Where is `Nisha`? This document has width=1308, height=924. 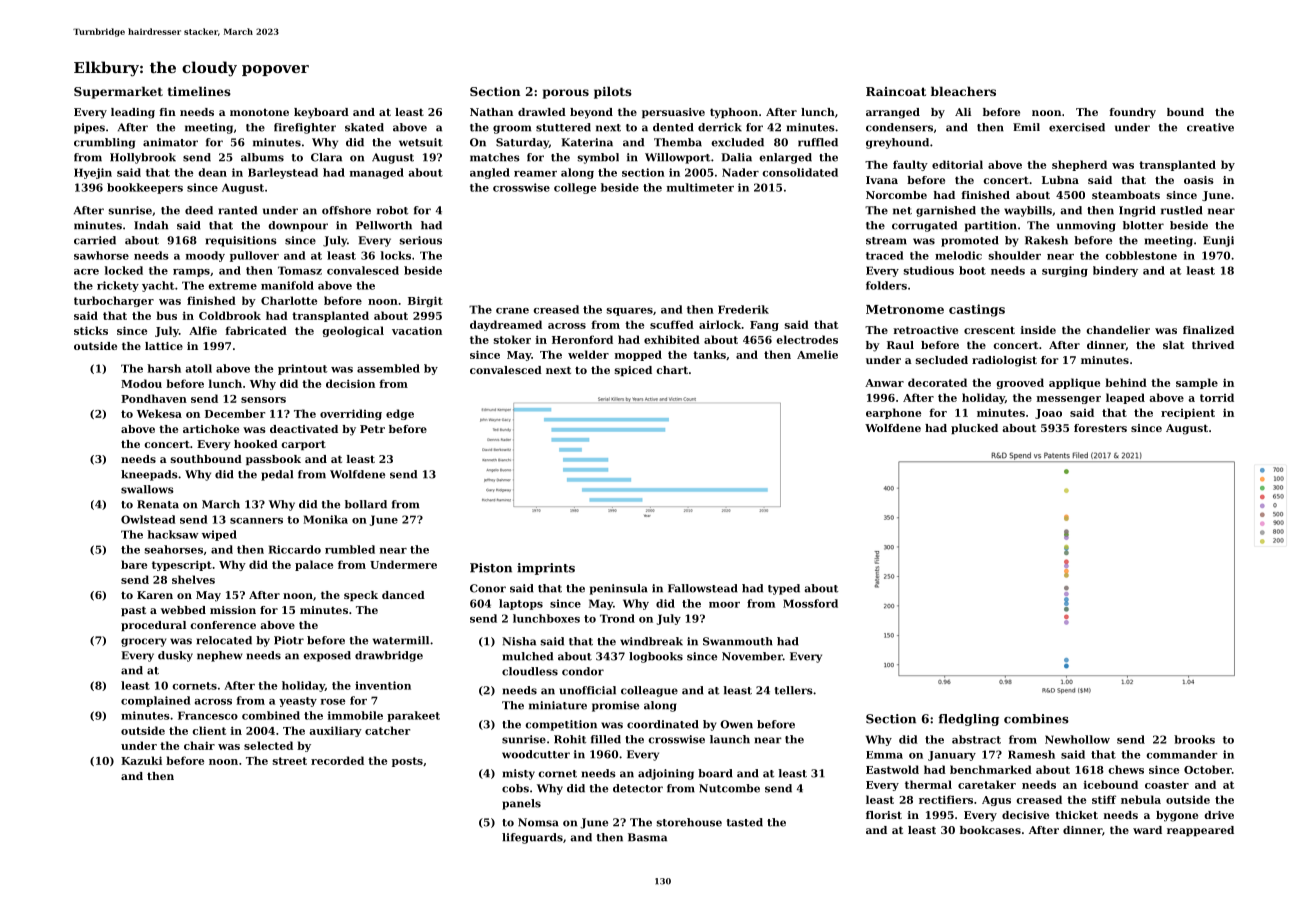
Nisha is located at coordinates (519, 641).
